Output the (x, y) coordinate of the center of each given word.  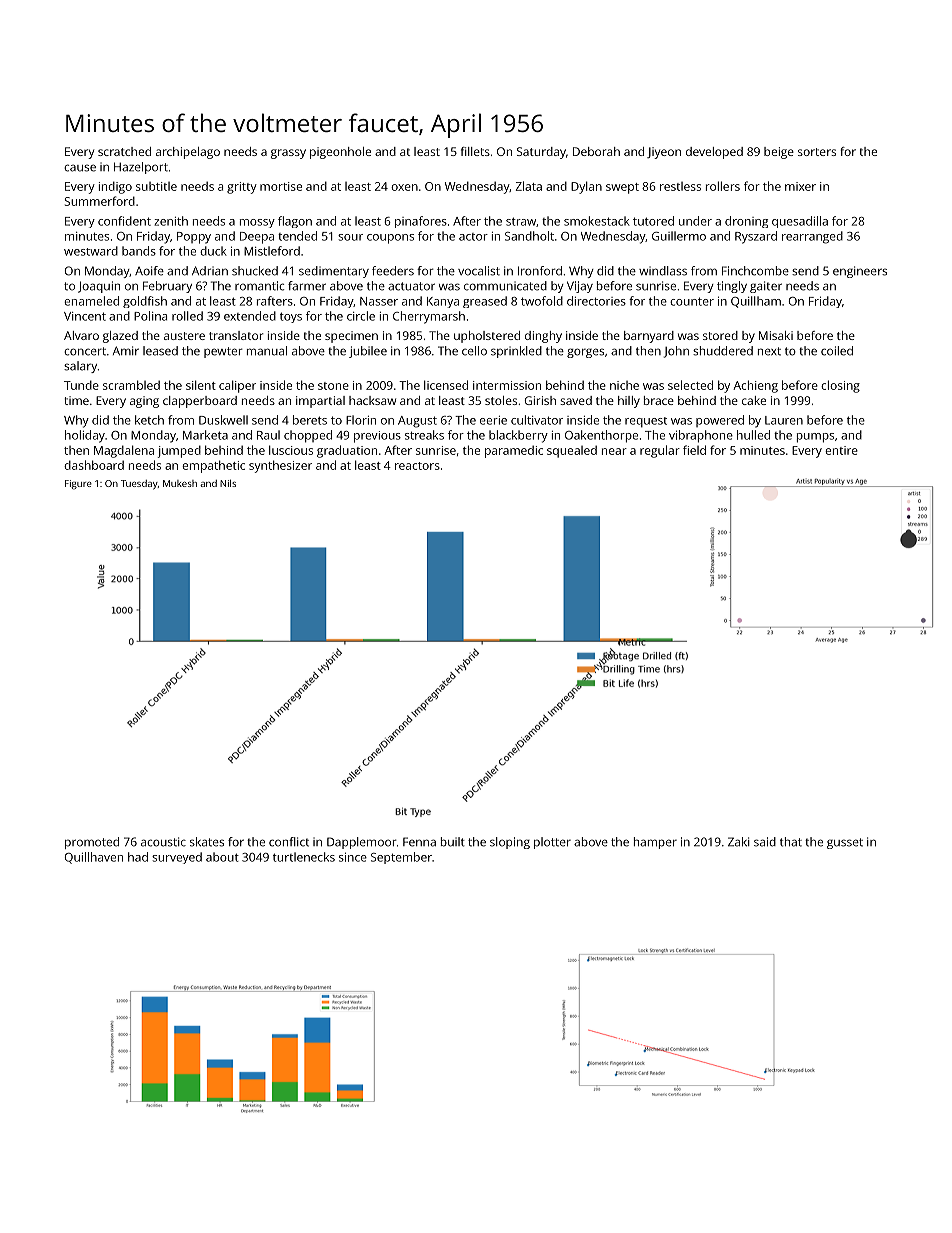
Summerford (100, 201)
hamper (655, 843)
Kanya (443, 302)
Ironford (540, 271)
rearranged (812, 237)
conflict (289, 842)
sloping (510, 843)
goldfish (145, 302)
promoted (92, 843)
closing (840, 386)
